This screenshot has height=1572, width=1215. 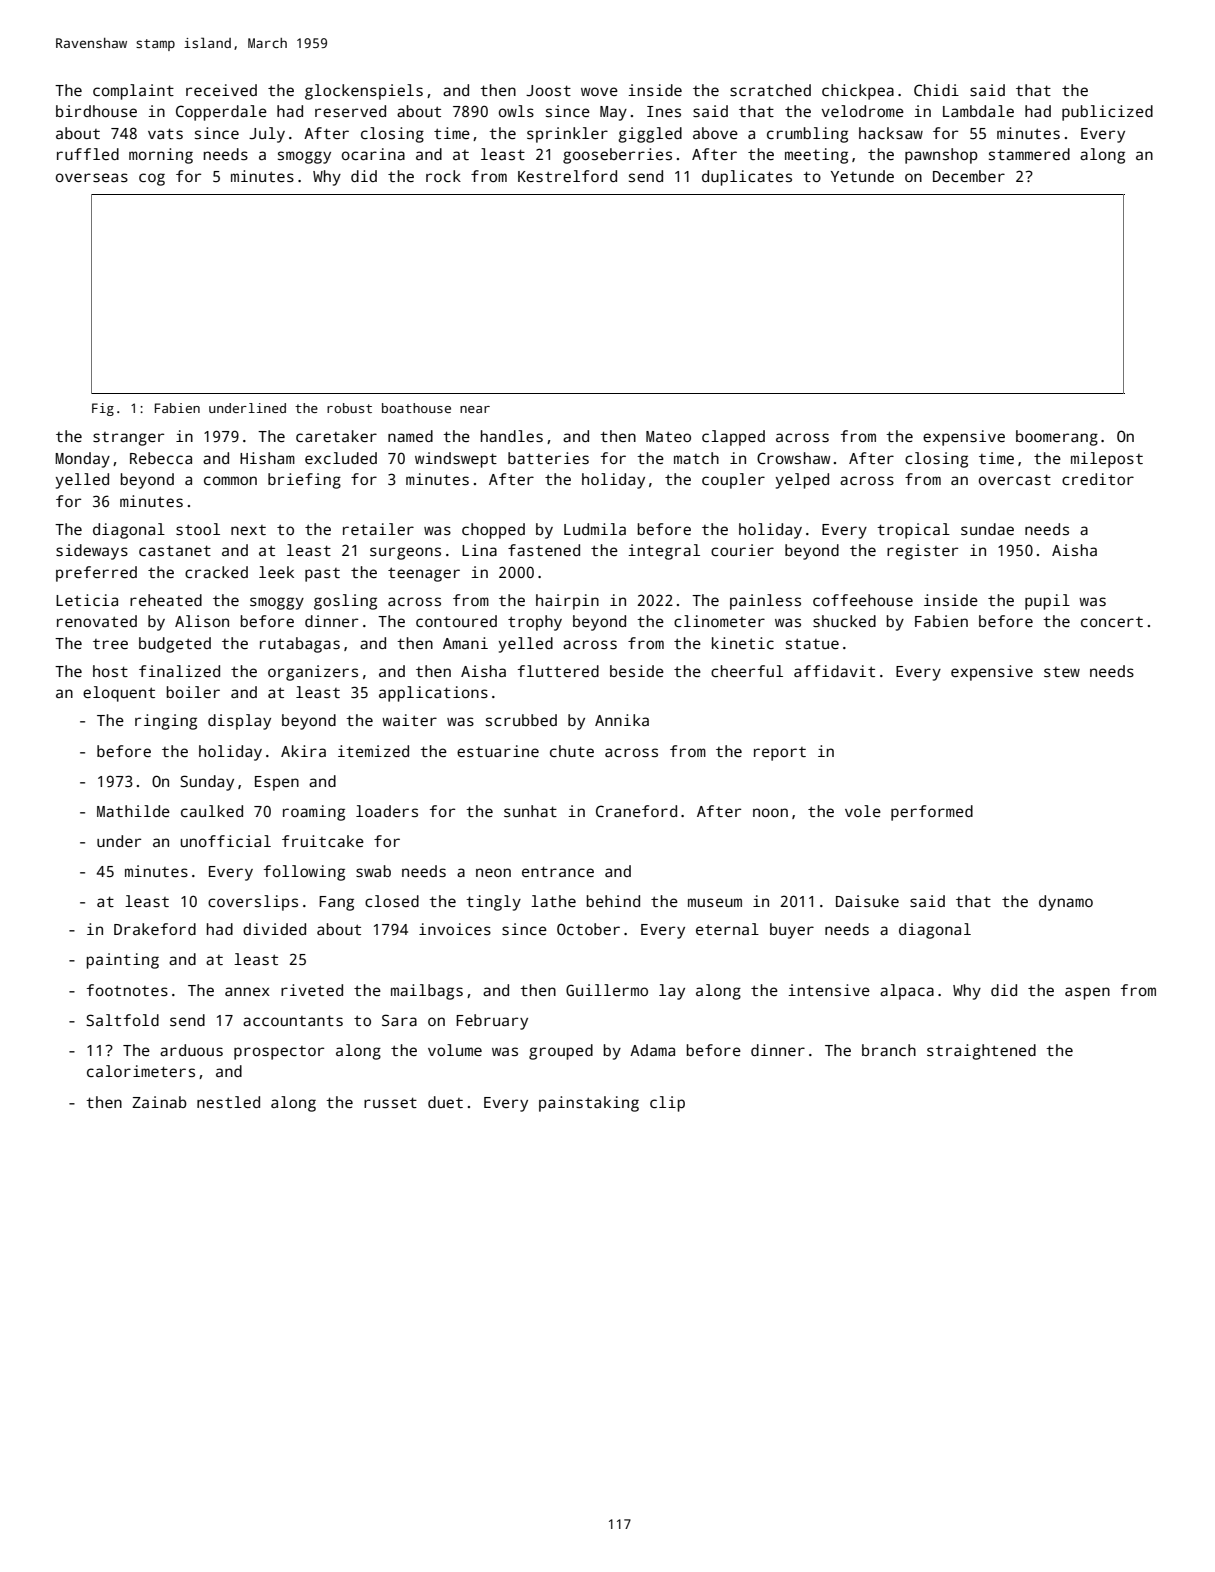 What do you see at coordinates (1112, 622) in the screenshot?
I see `concert` at bounding box center [1112, 622].
